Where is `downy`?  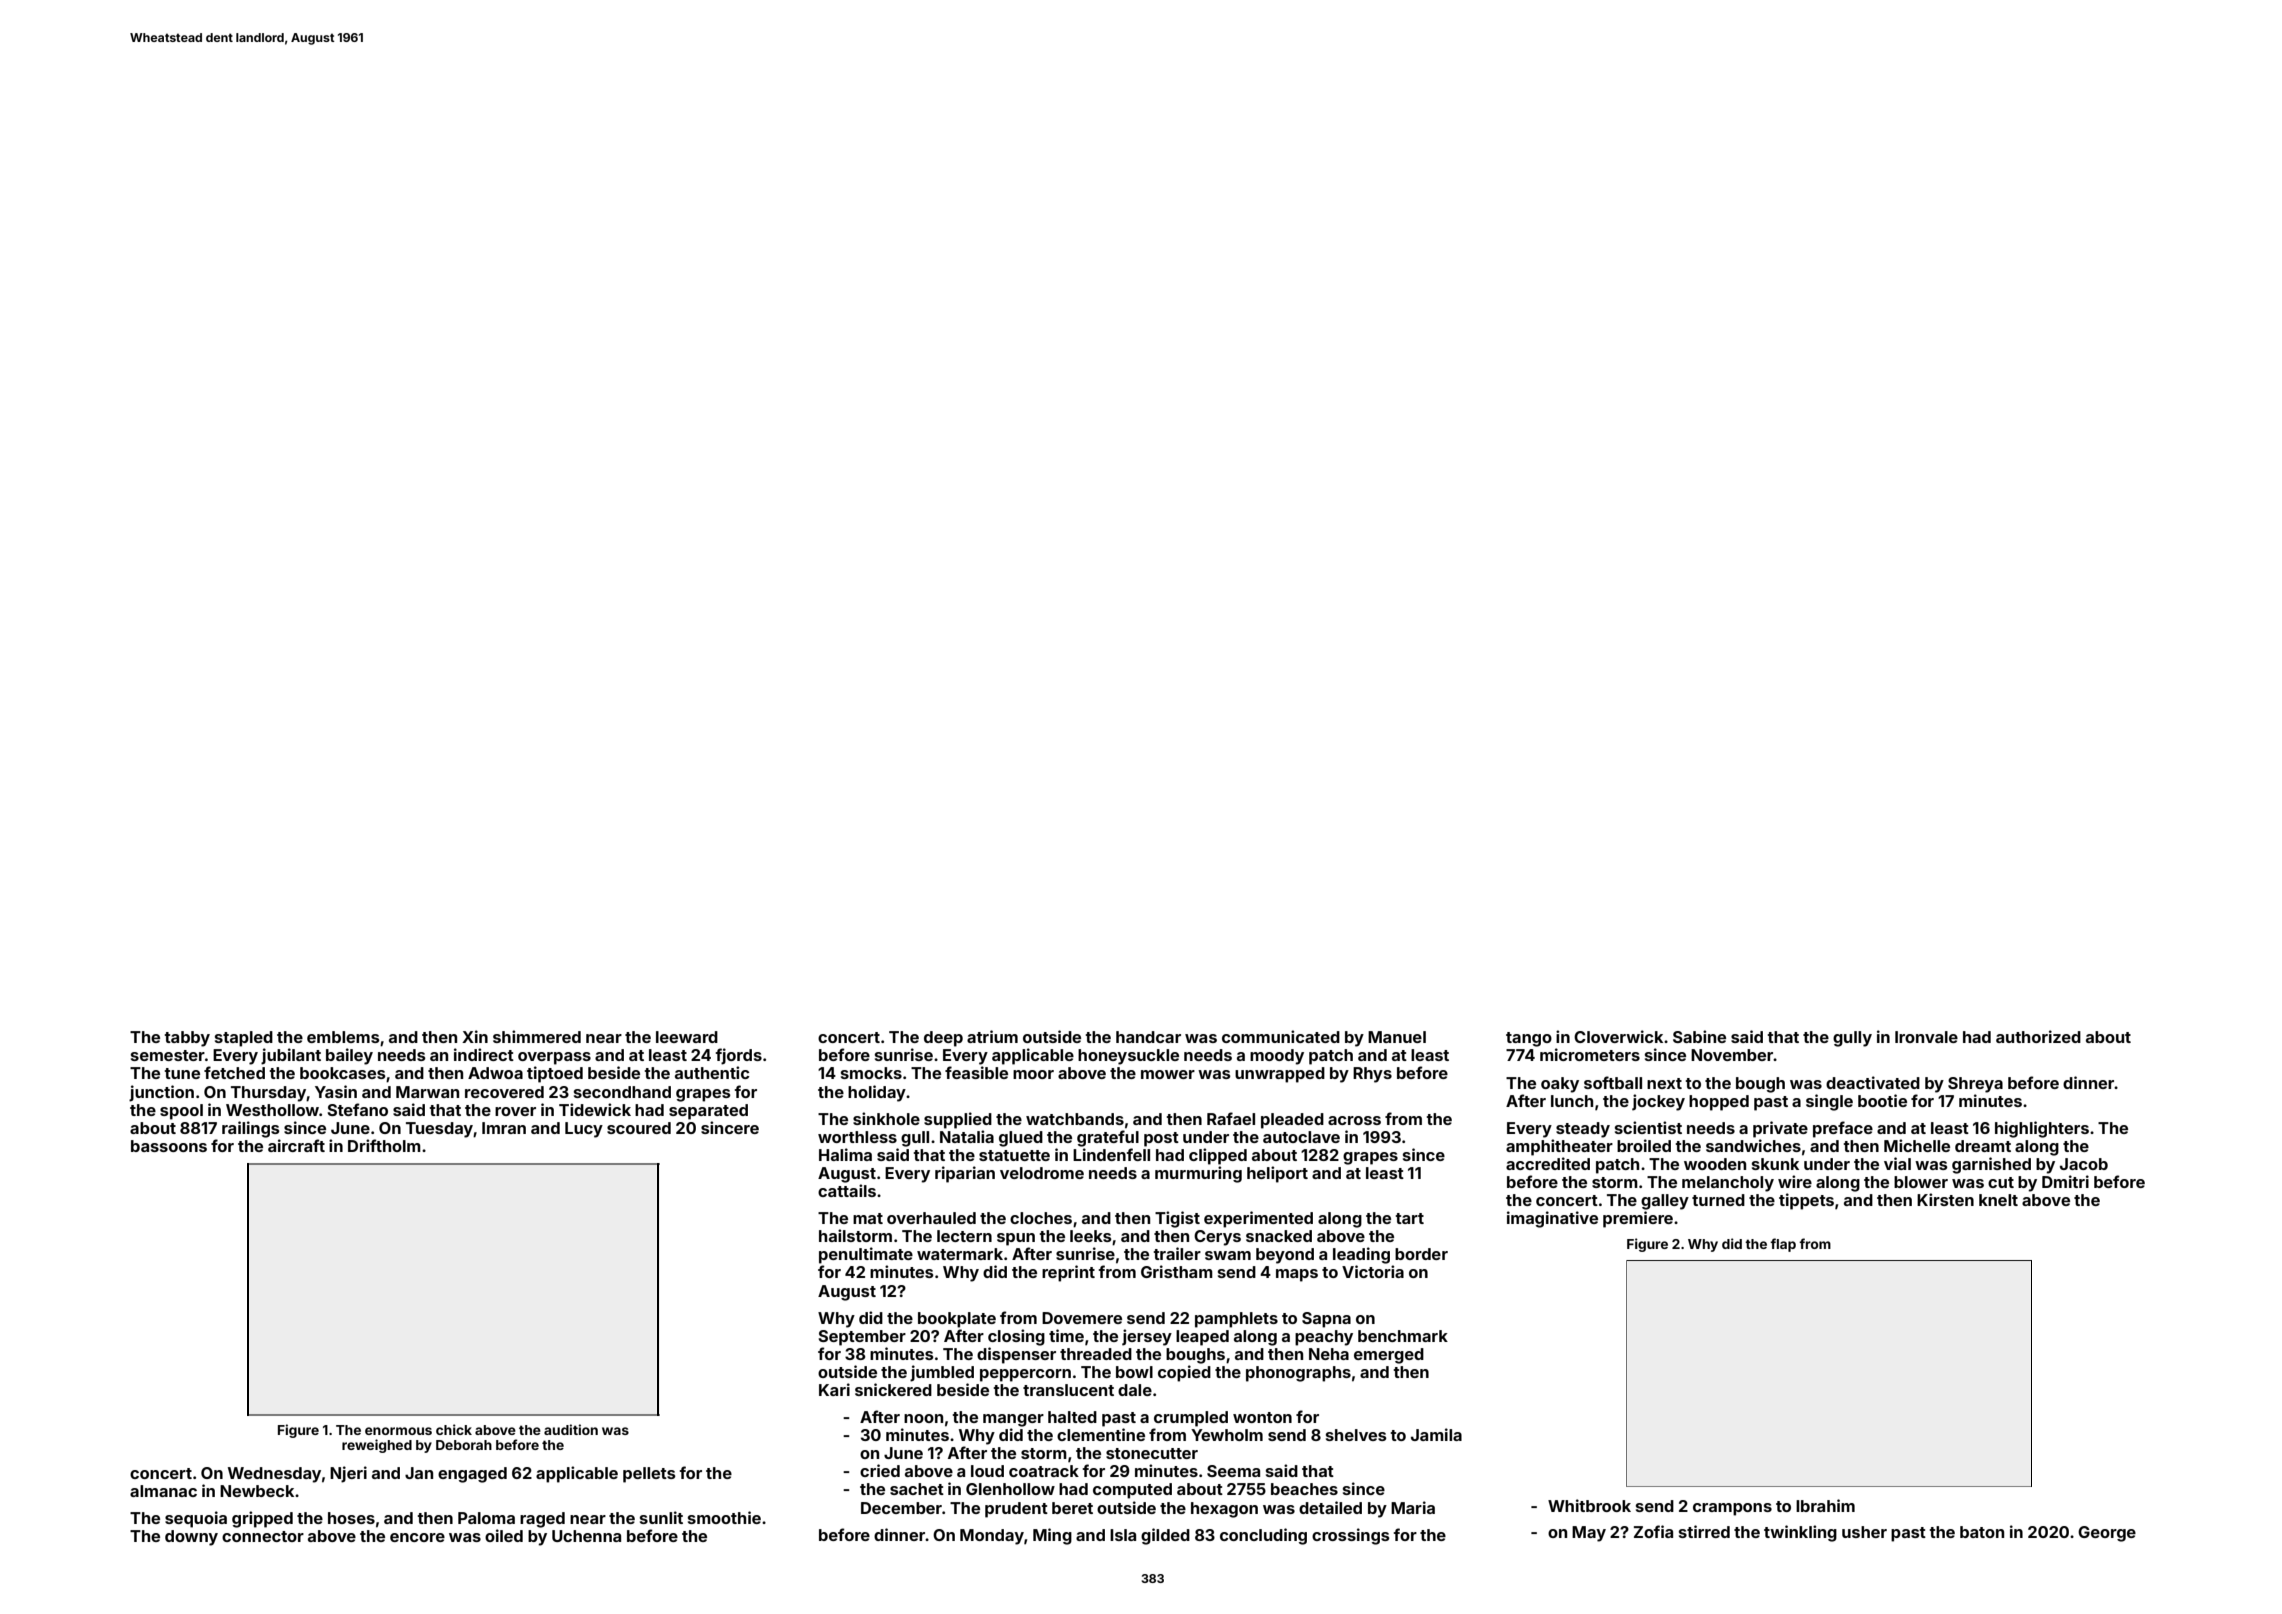
downy is located at coordinates (191, 1538).
